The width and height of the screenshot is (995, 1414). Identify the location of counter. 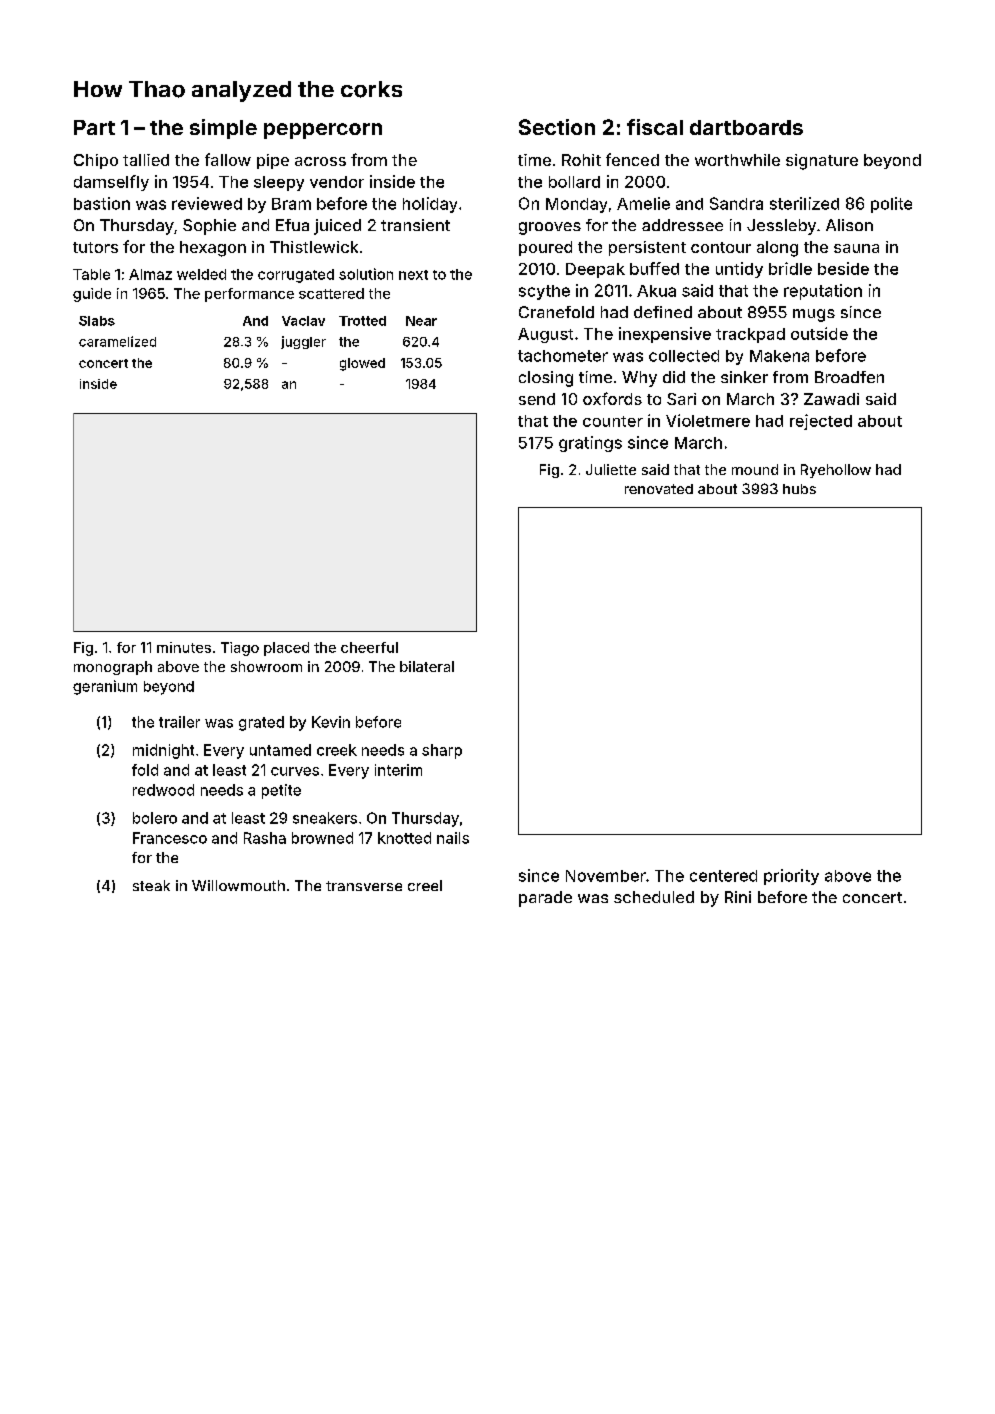
(613, 421).
